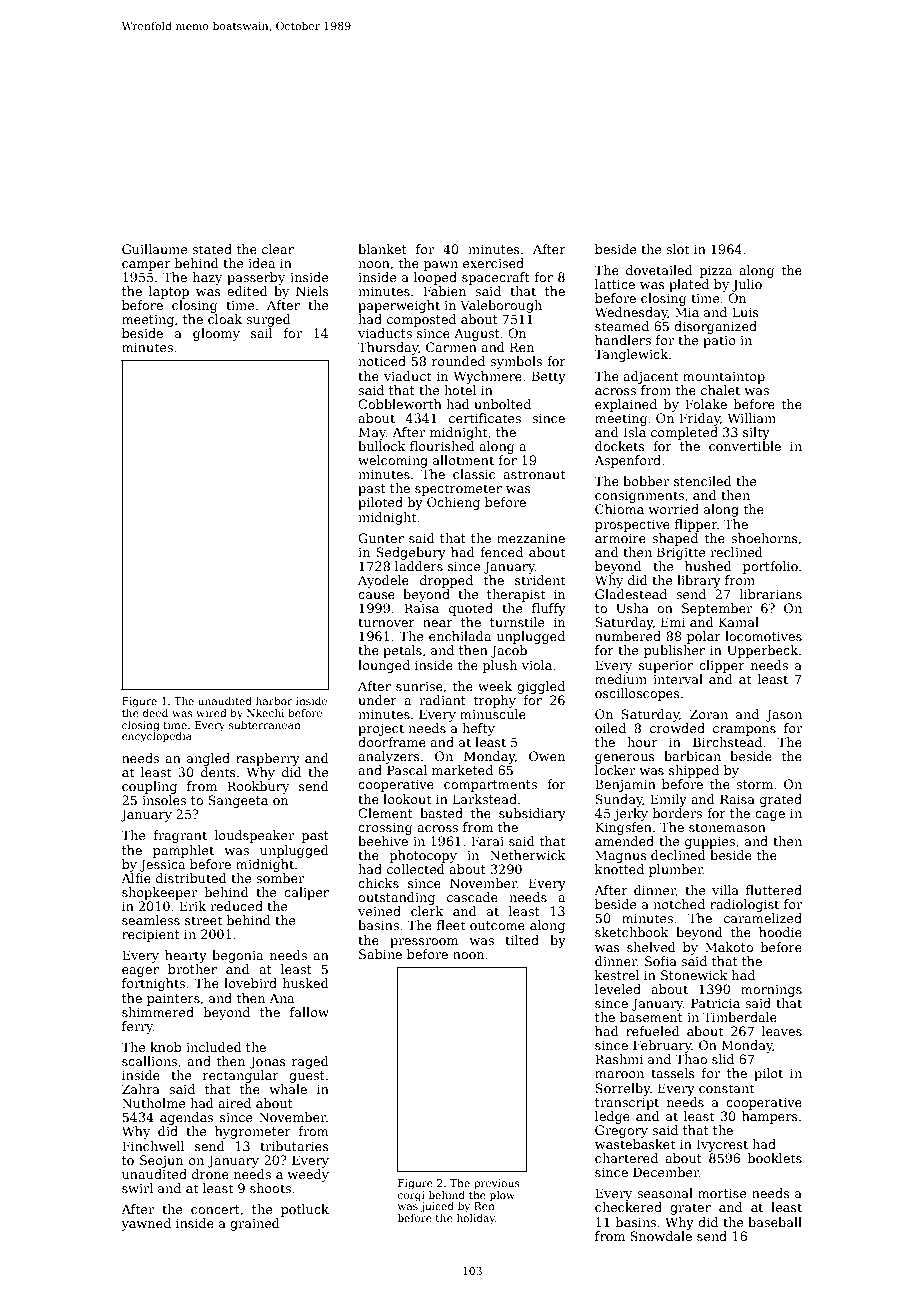 The image size is (924, 1308). I want to click on radiologist, so click(744, 905).
